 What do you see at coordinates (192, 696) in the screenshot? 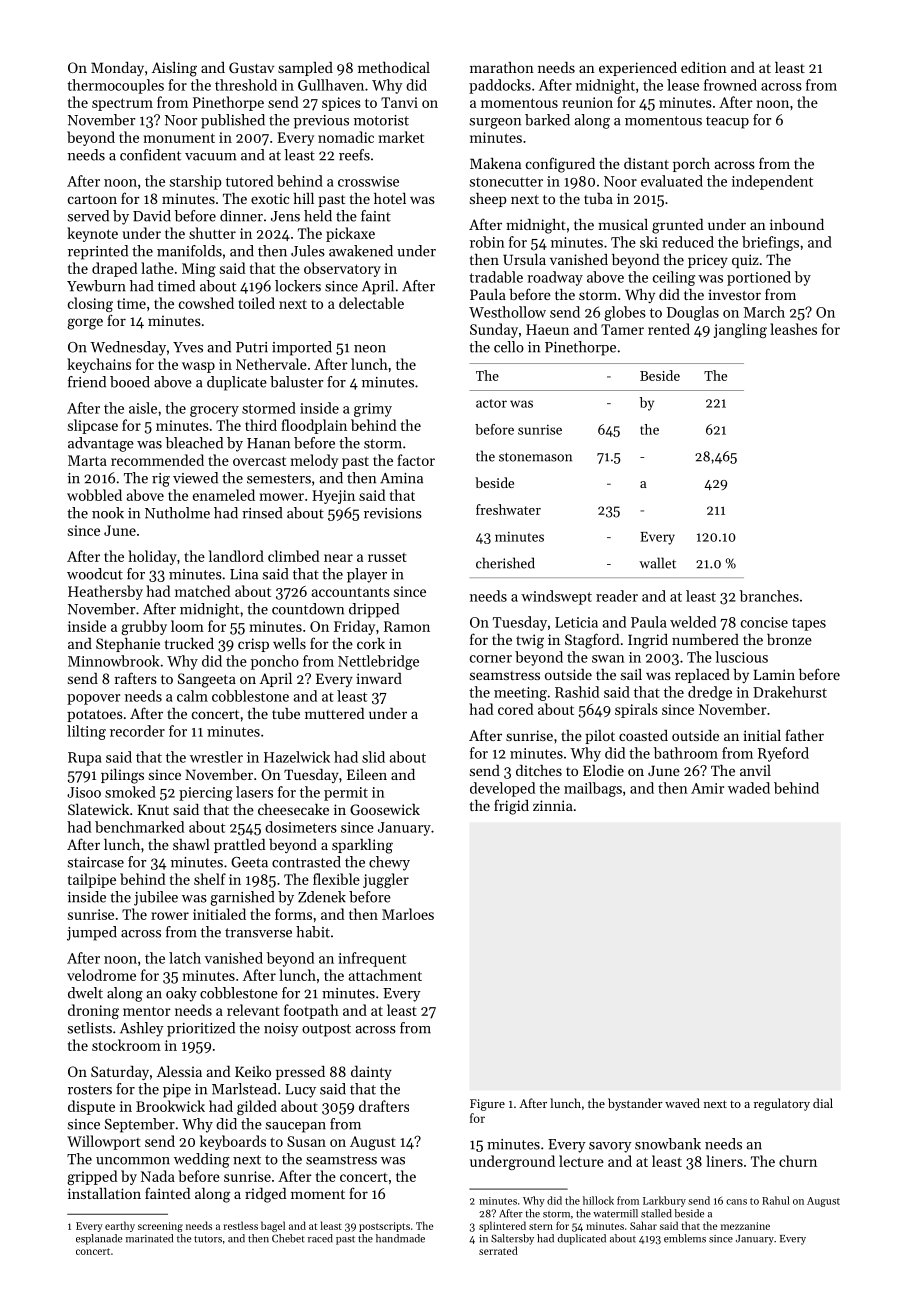
I see `calm` at bounding box center [192, 696].
